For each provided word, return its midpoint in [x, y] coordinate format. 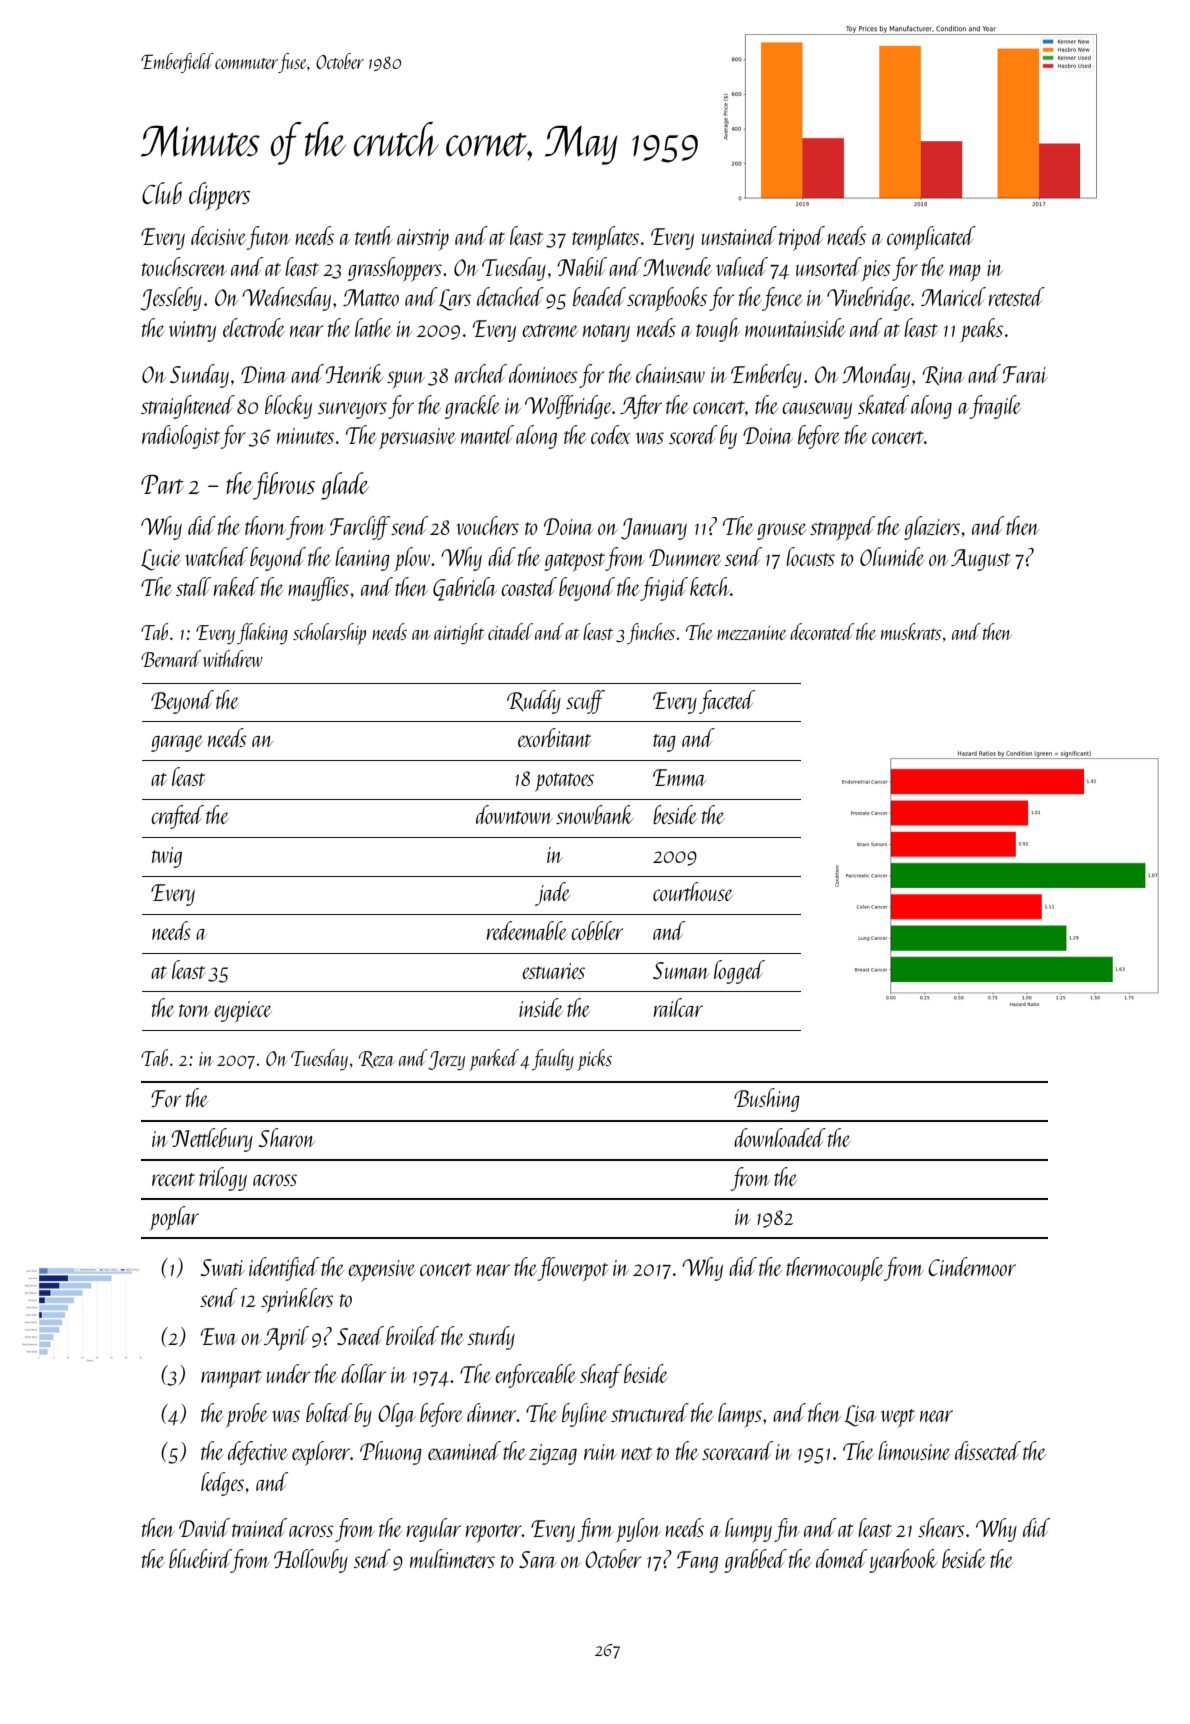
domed [841, 1558]
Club [162, 193]
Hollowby [311, 1561]
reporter [494, 1533]
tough [718, 330]
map [964, 273]
